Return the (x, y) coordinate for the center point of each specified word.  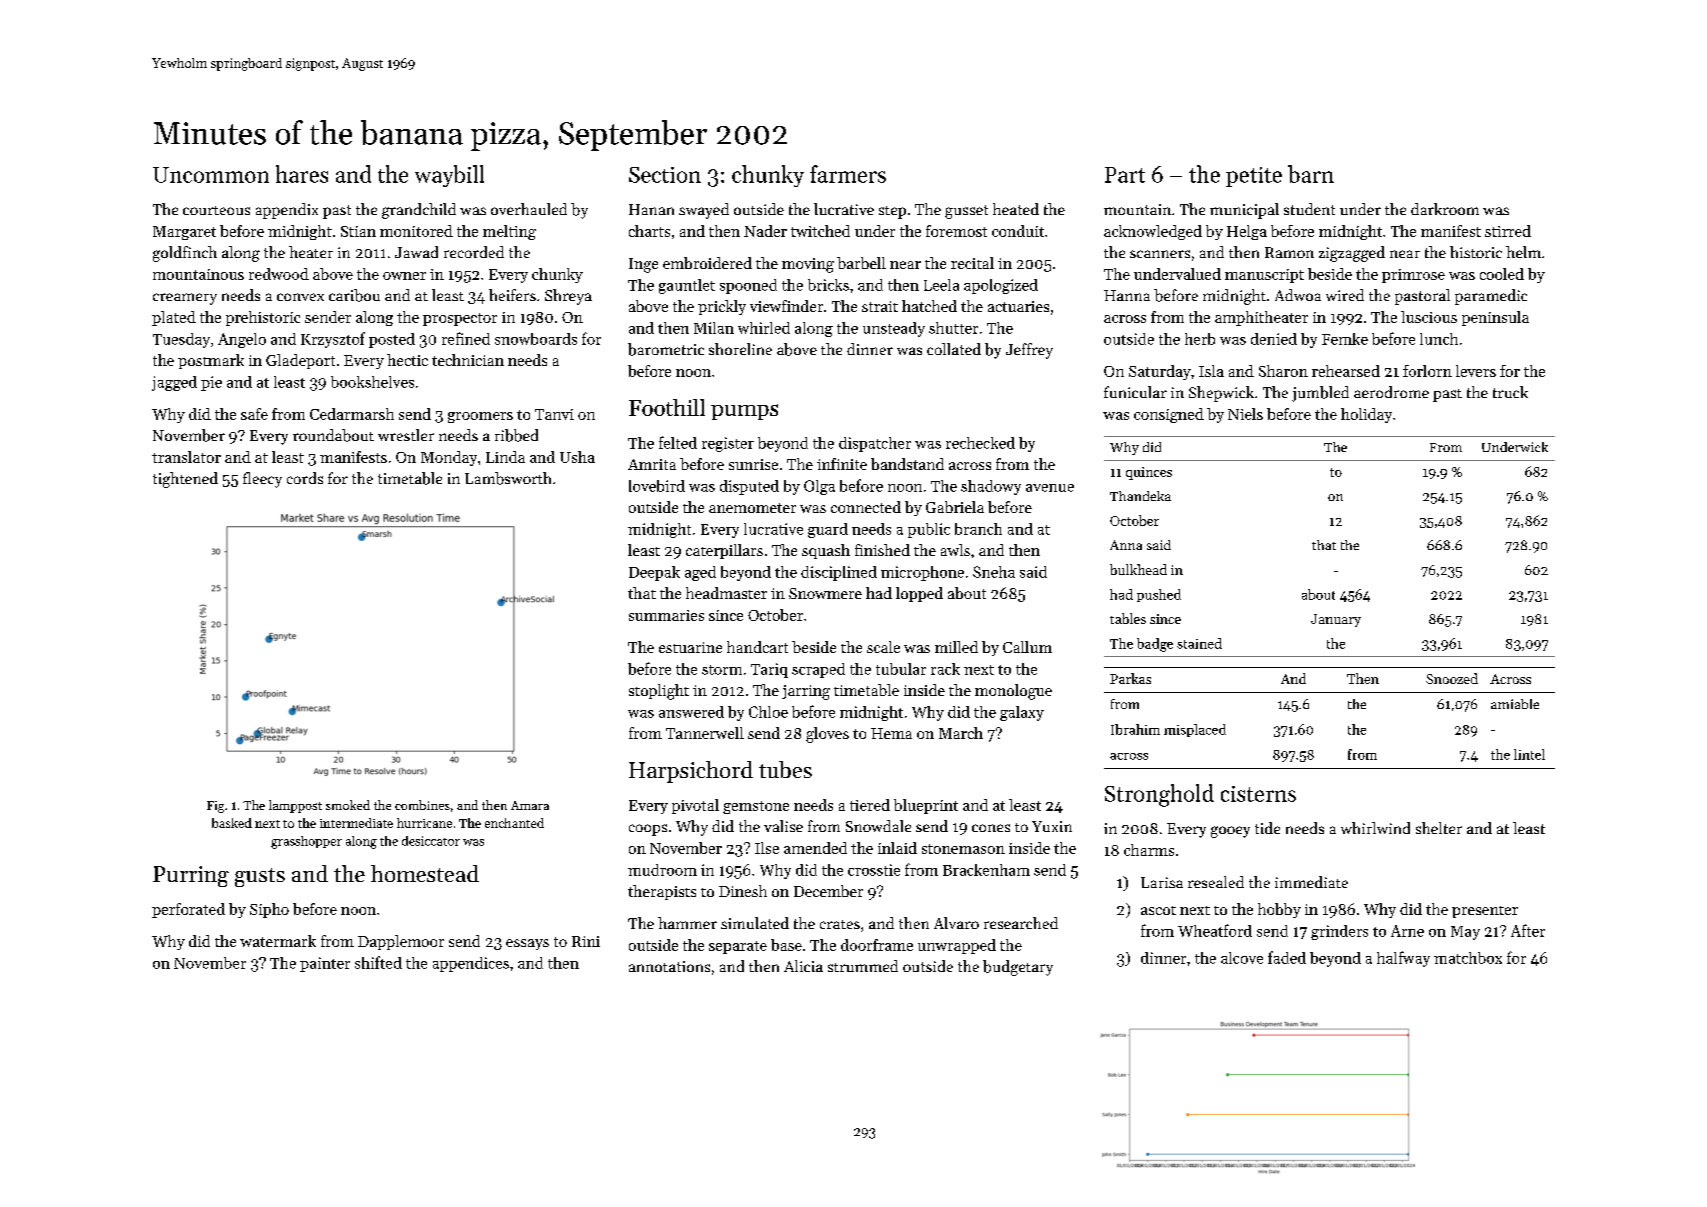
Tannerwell (705, 733)
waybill (449, 176)
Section (665, 175)
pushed (1159, 595)
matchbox (1468, 958)
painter (325, 964)
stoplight (659, 692)
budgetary (1018, 968)
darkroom (1445, 209)
